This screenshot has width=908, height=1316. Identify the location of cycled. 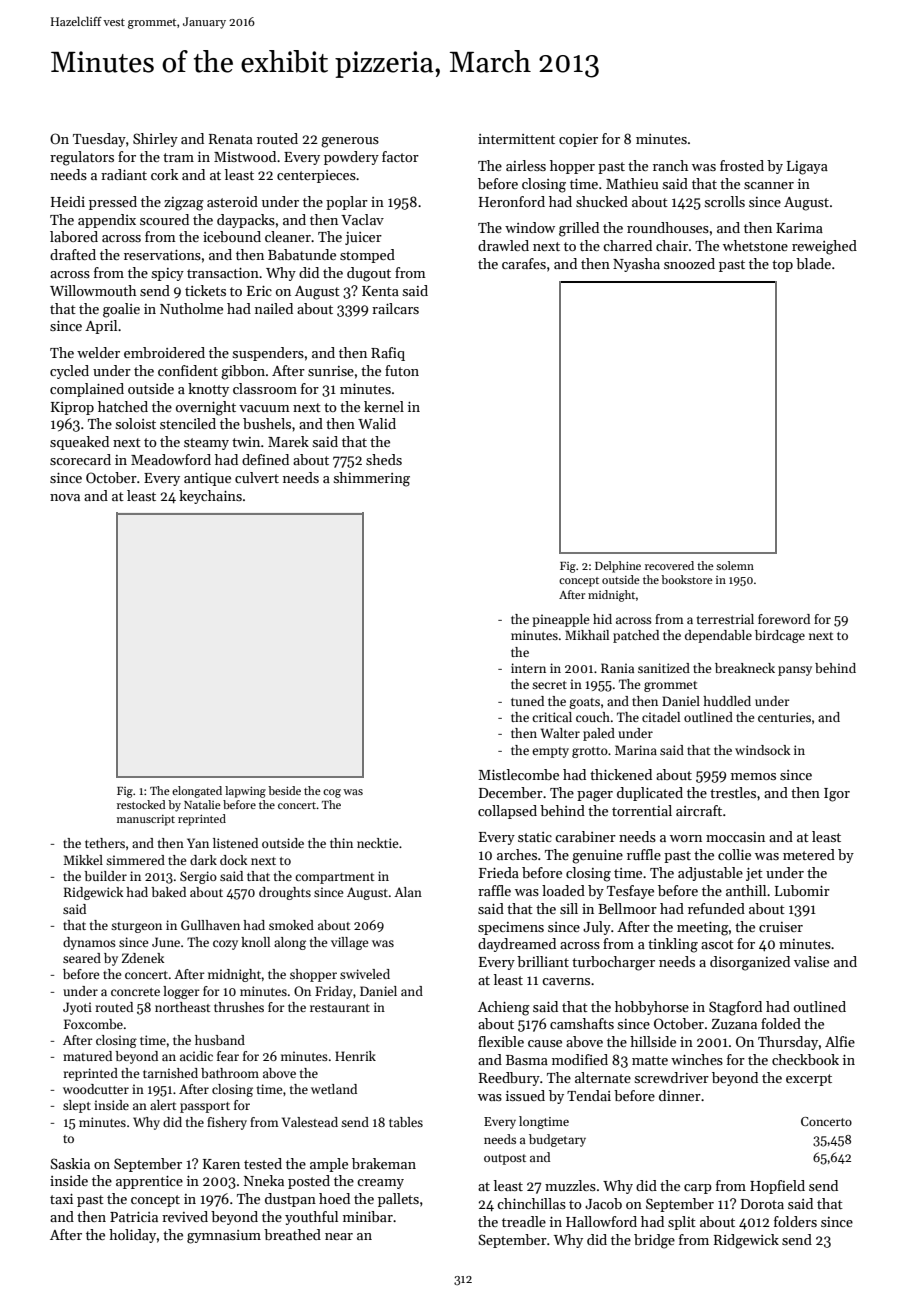
(69, 372).
